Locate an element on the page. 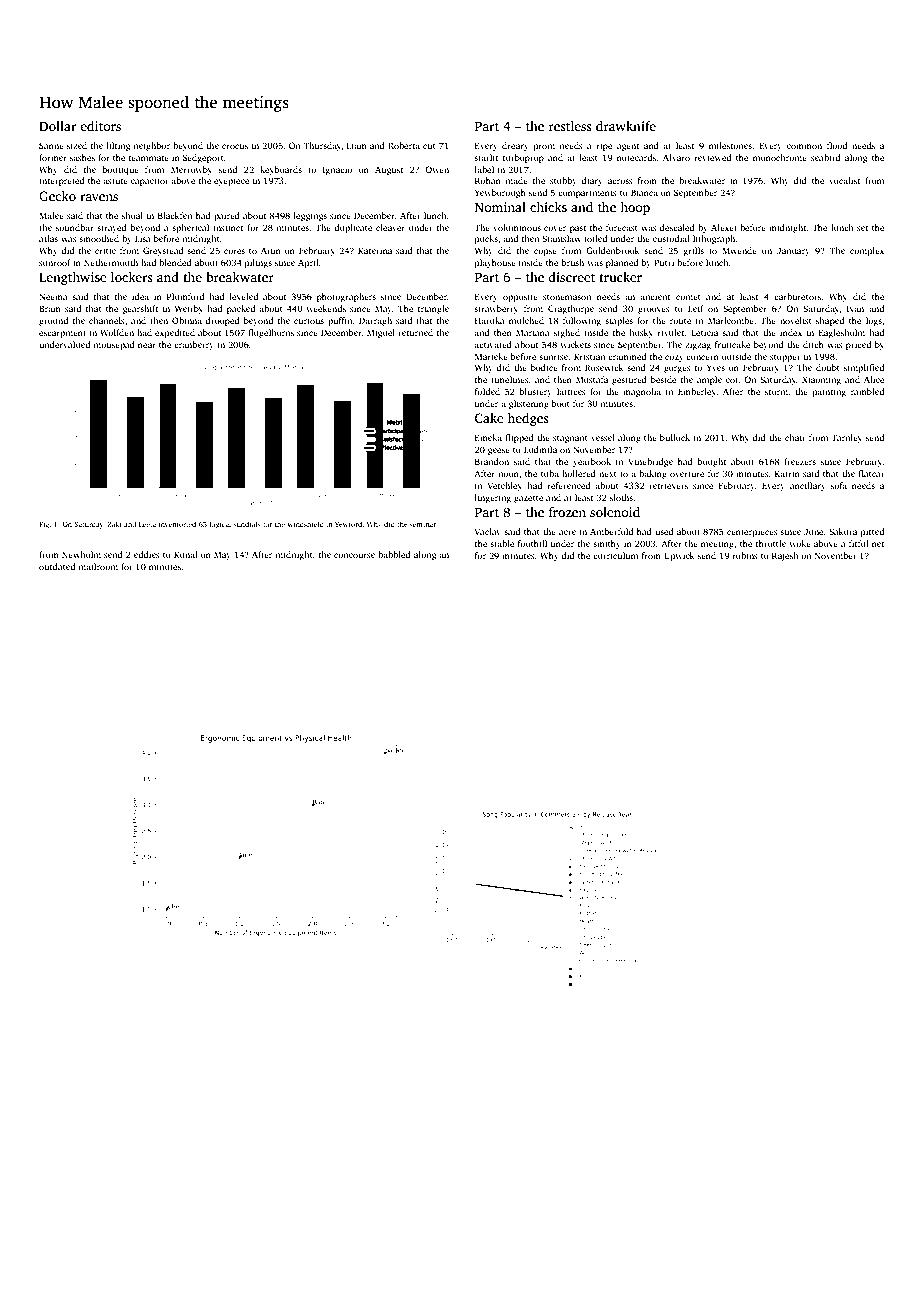  starlit is located at coordinates (486, 157).
